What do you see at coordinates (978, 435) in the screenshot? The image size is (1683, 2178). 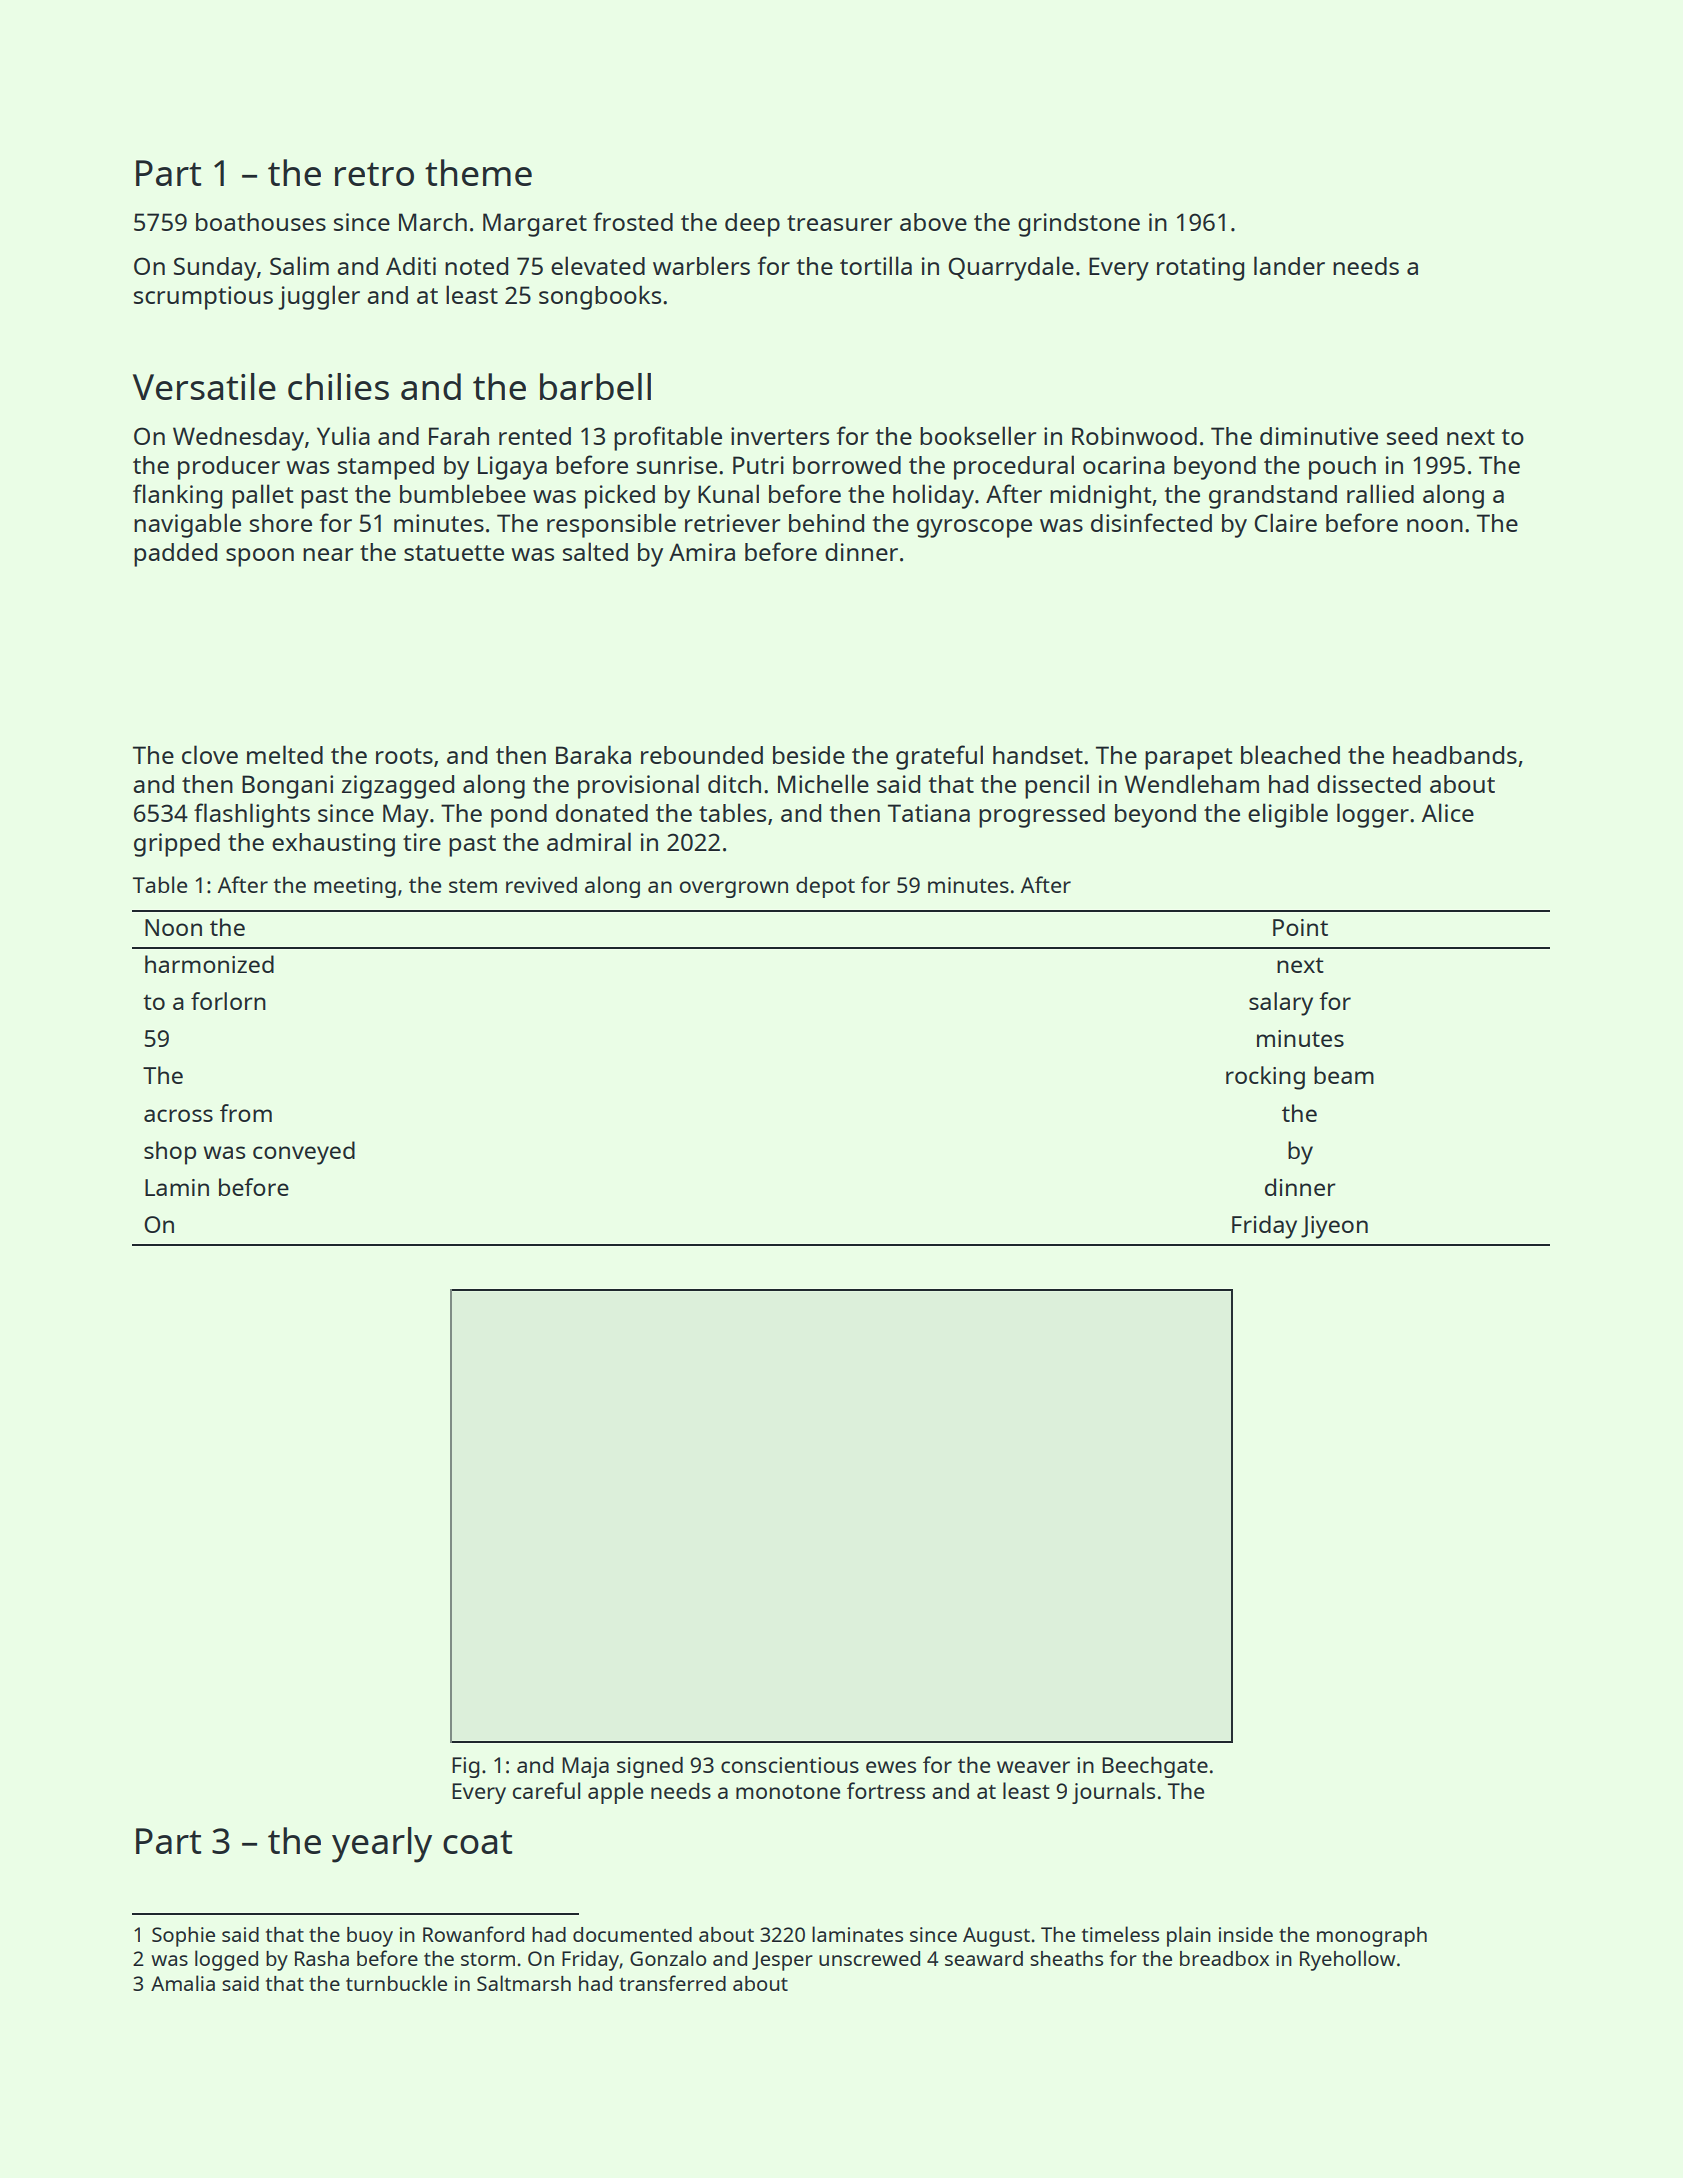 I see `bookseller` at bounding box center [978, 435].
